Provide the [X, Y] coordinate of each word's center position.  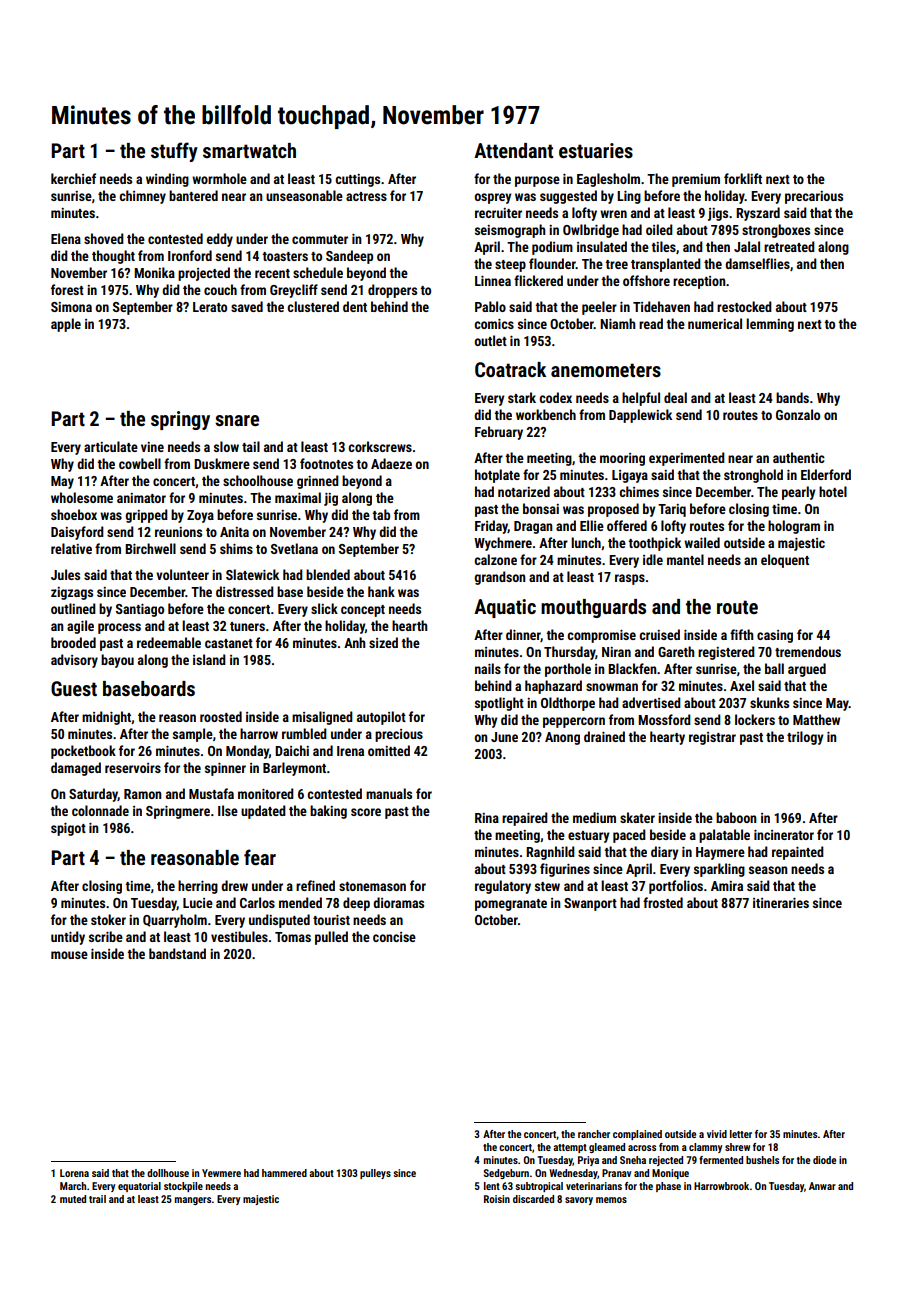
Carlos [257, 902]
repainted [798, 853]
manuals [389, 793]
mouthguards [593, 608]
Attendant [513, 150]
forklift [743, 178]
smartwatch [249, 150]
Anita [234, 532]
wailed [702, 542]
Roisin [497, 1199]
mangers [193, 1201]
